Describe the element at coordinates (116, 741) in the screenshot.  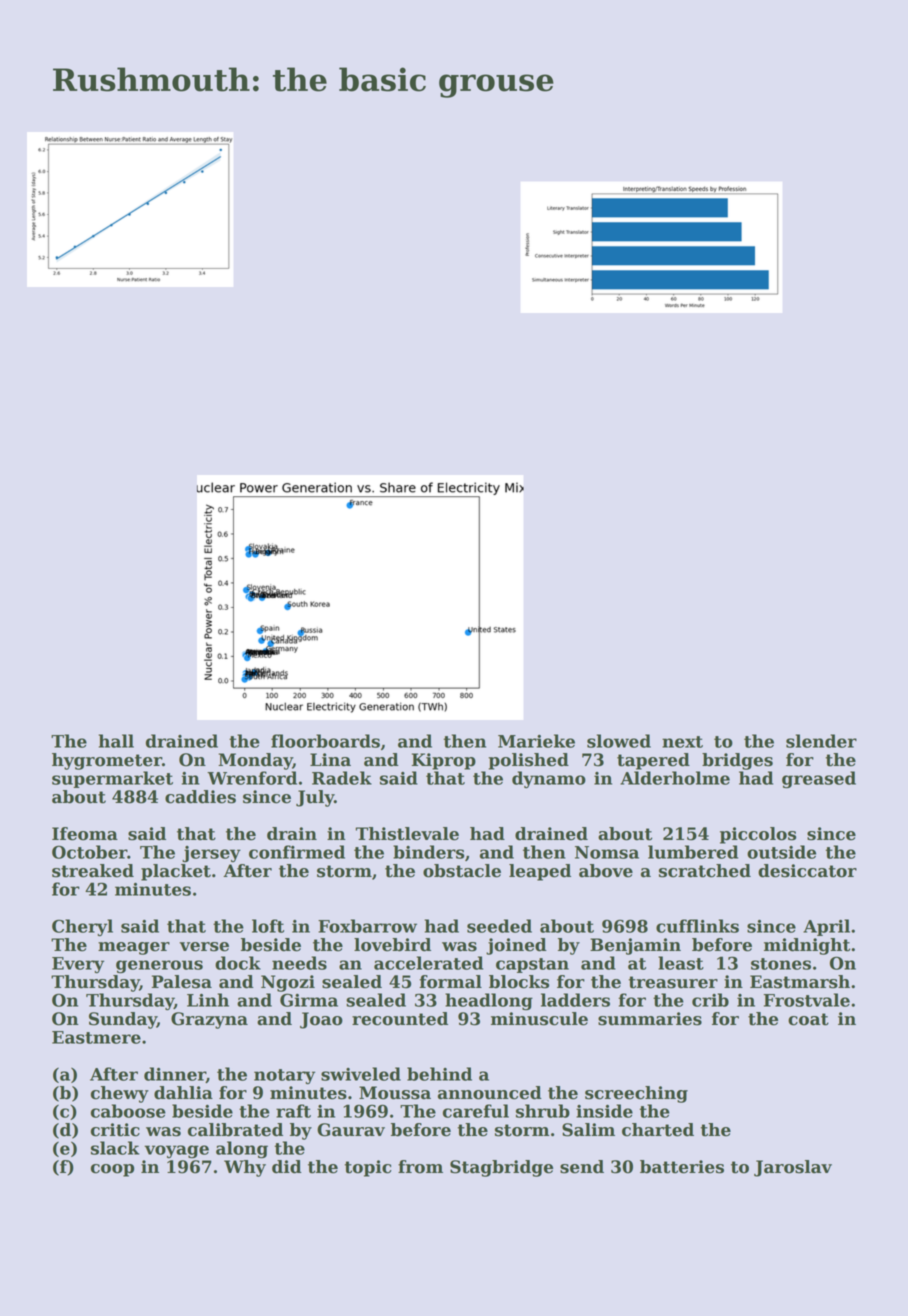
I see `hall` at that location.
